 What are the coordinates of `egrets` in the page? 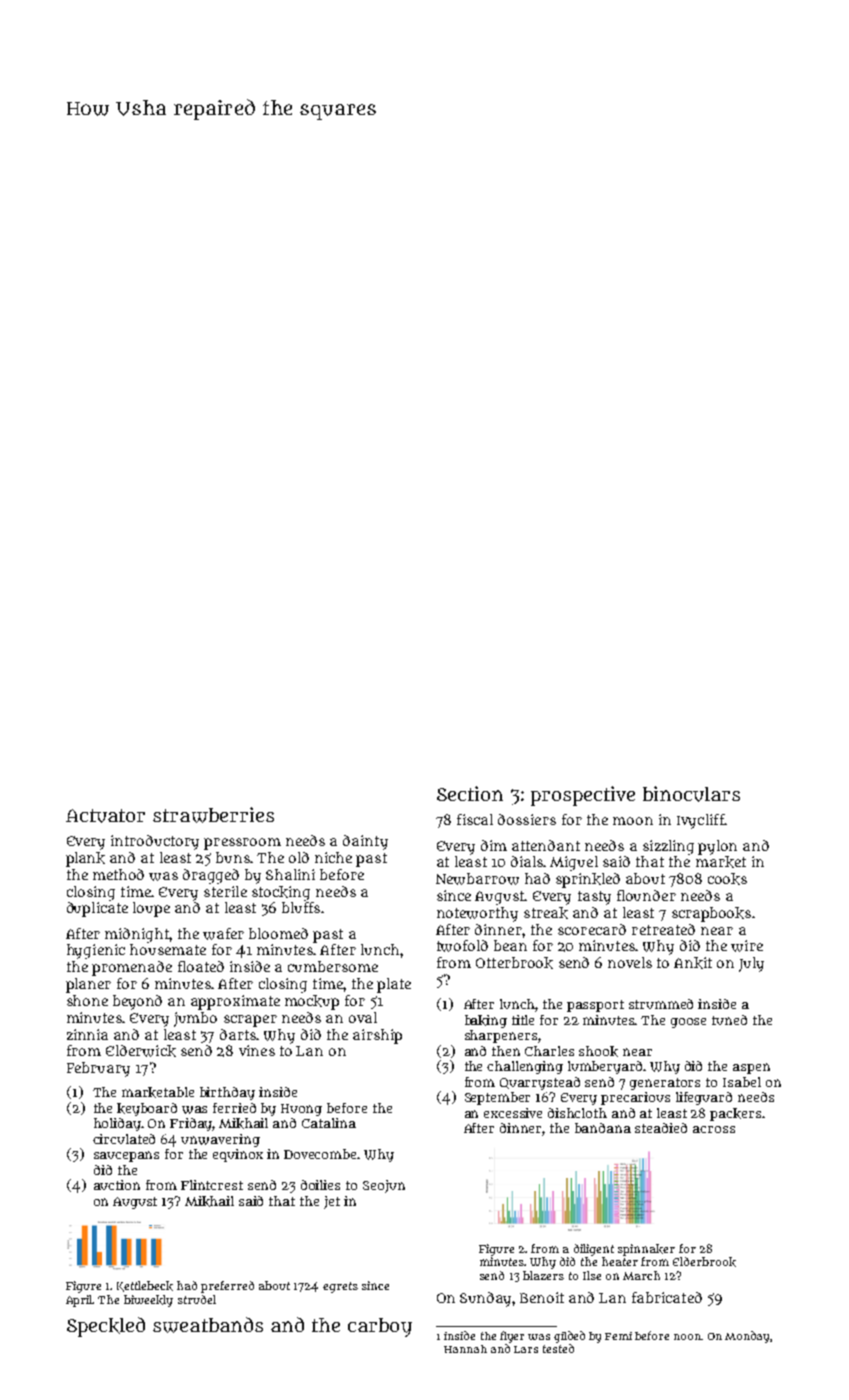 It's located at (340, 1287).
